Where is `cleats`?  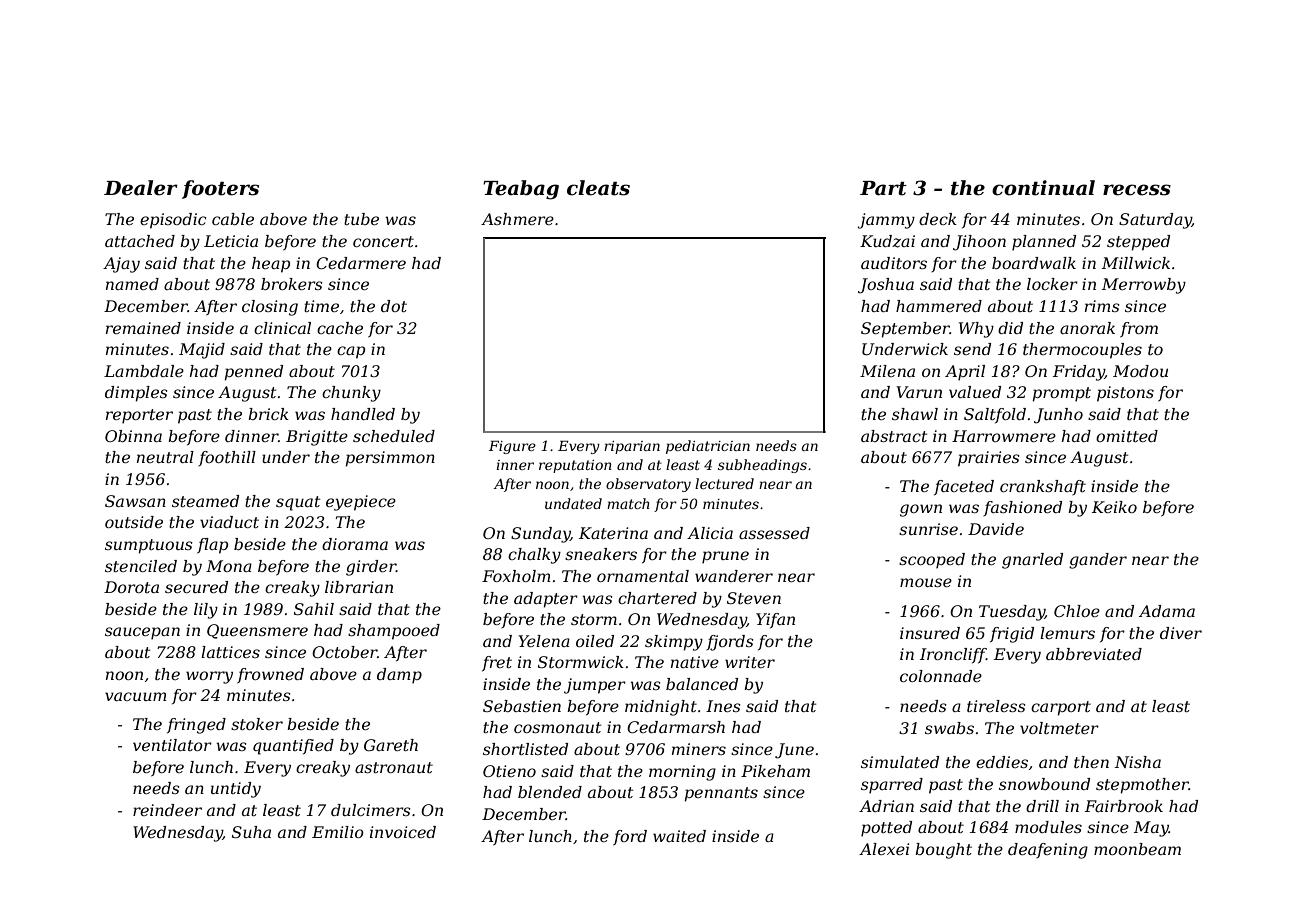
cleats is located at coordinates (598, 188).
